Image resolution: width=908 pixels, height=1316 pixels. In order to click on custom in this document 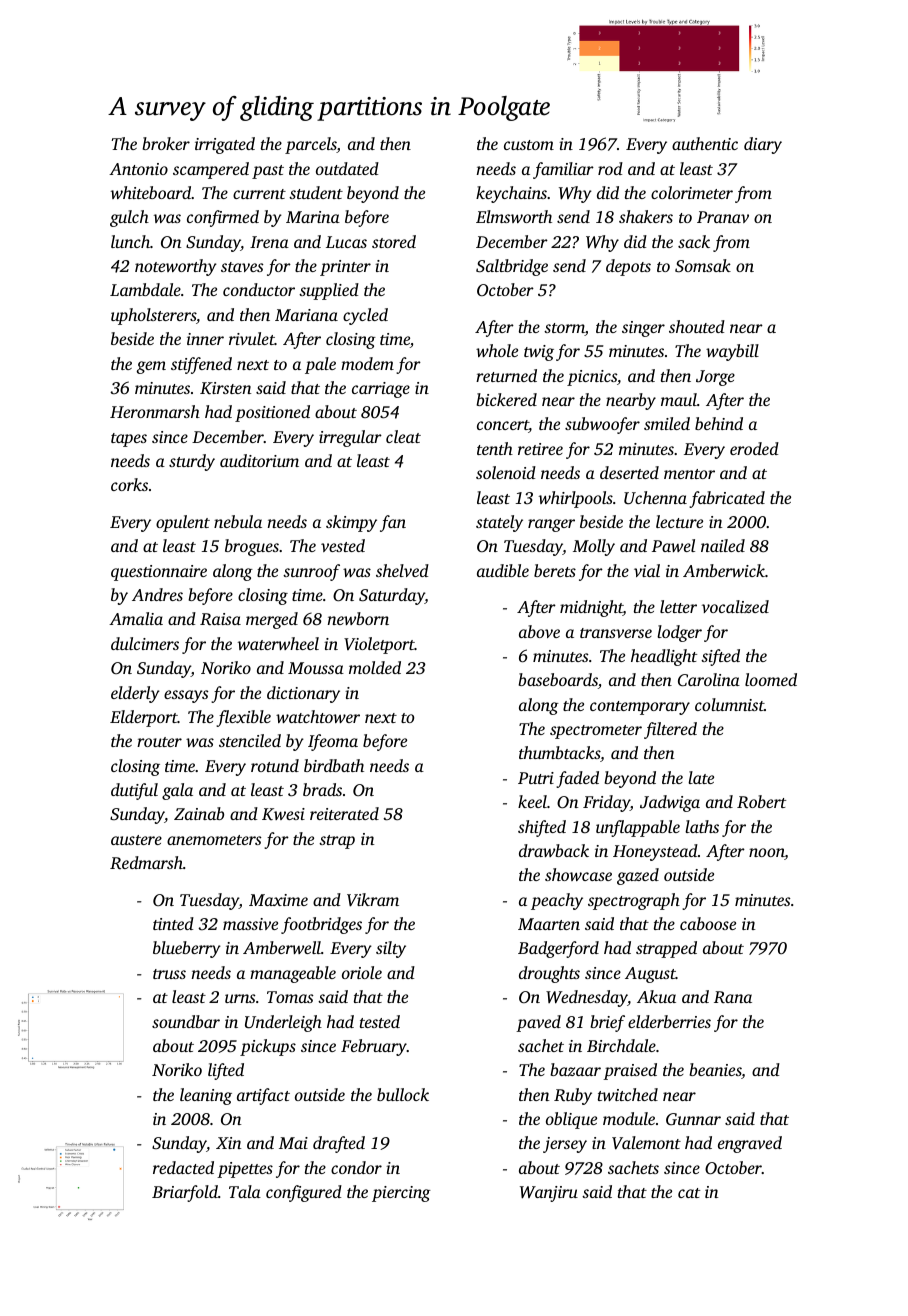, I will do `click(529, 145)`.
